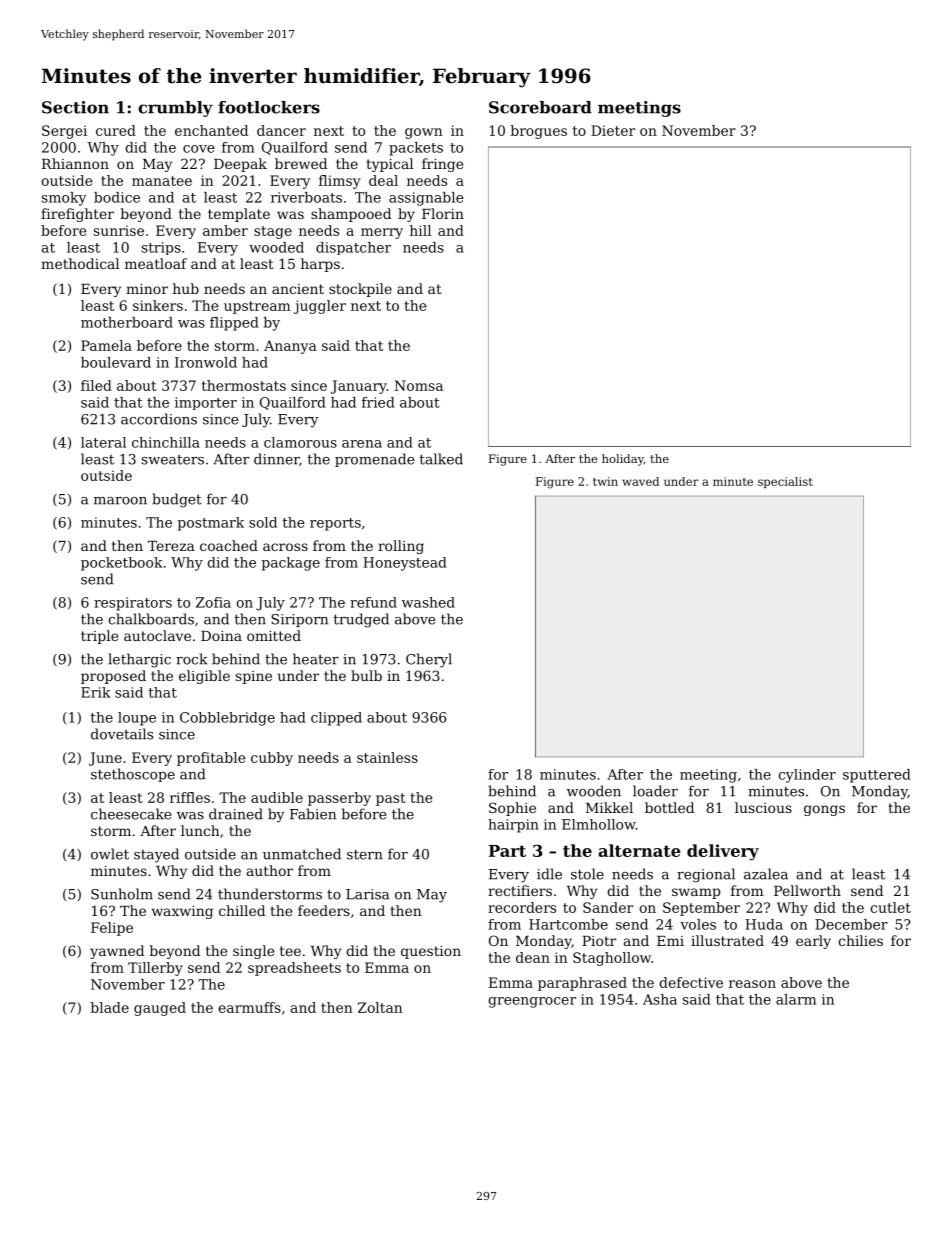  What do you see at coordinates (186, 288) in the screenshot?
I see `hub` at bounding box center [186, 288].
